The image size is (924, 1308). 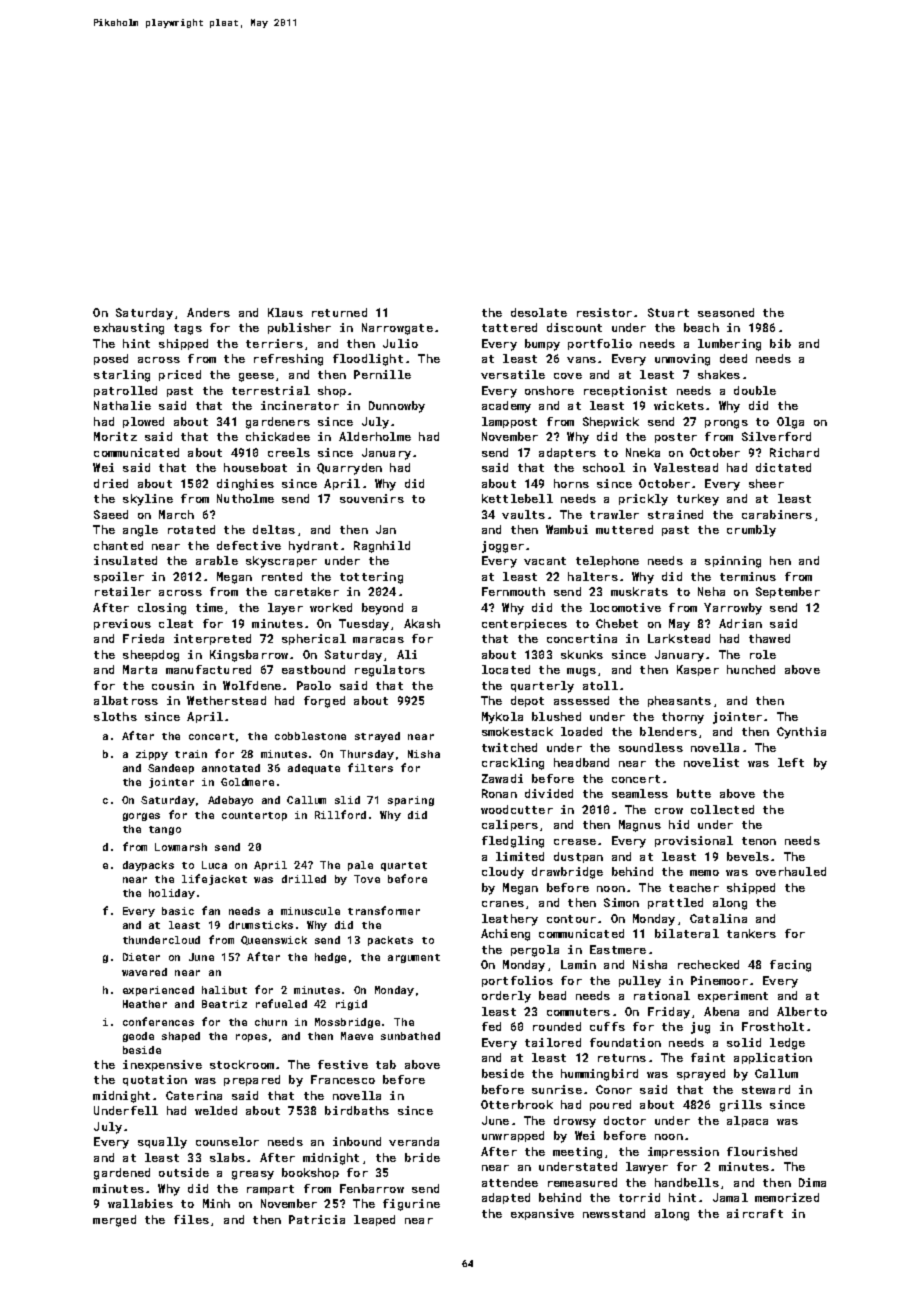 I want to click on tankers, so click(x=751, y=933).
